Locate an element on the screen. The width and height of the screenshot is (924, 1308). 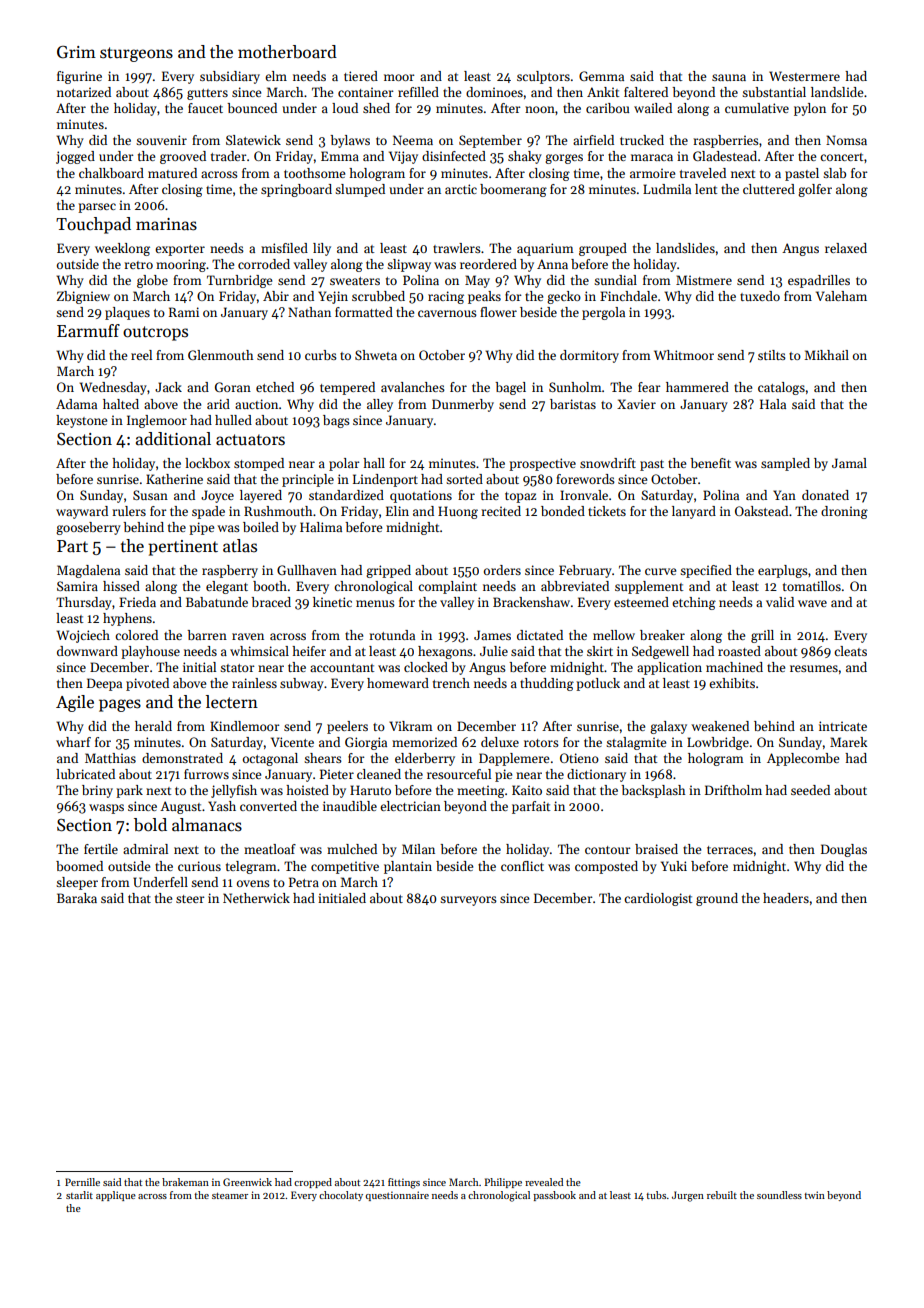
sculptors is located at coordinates (543, 77).
